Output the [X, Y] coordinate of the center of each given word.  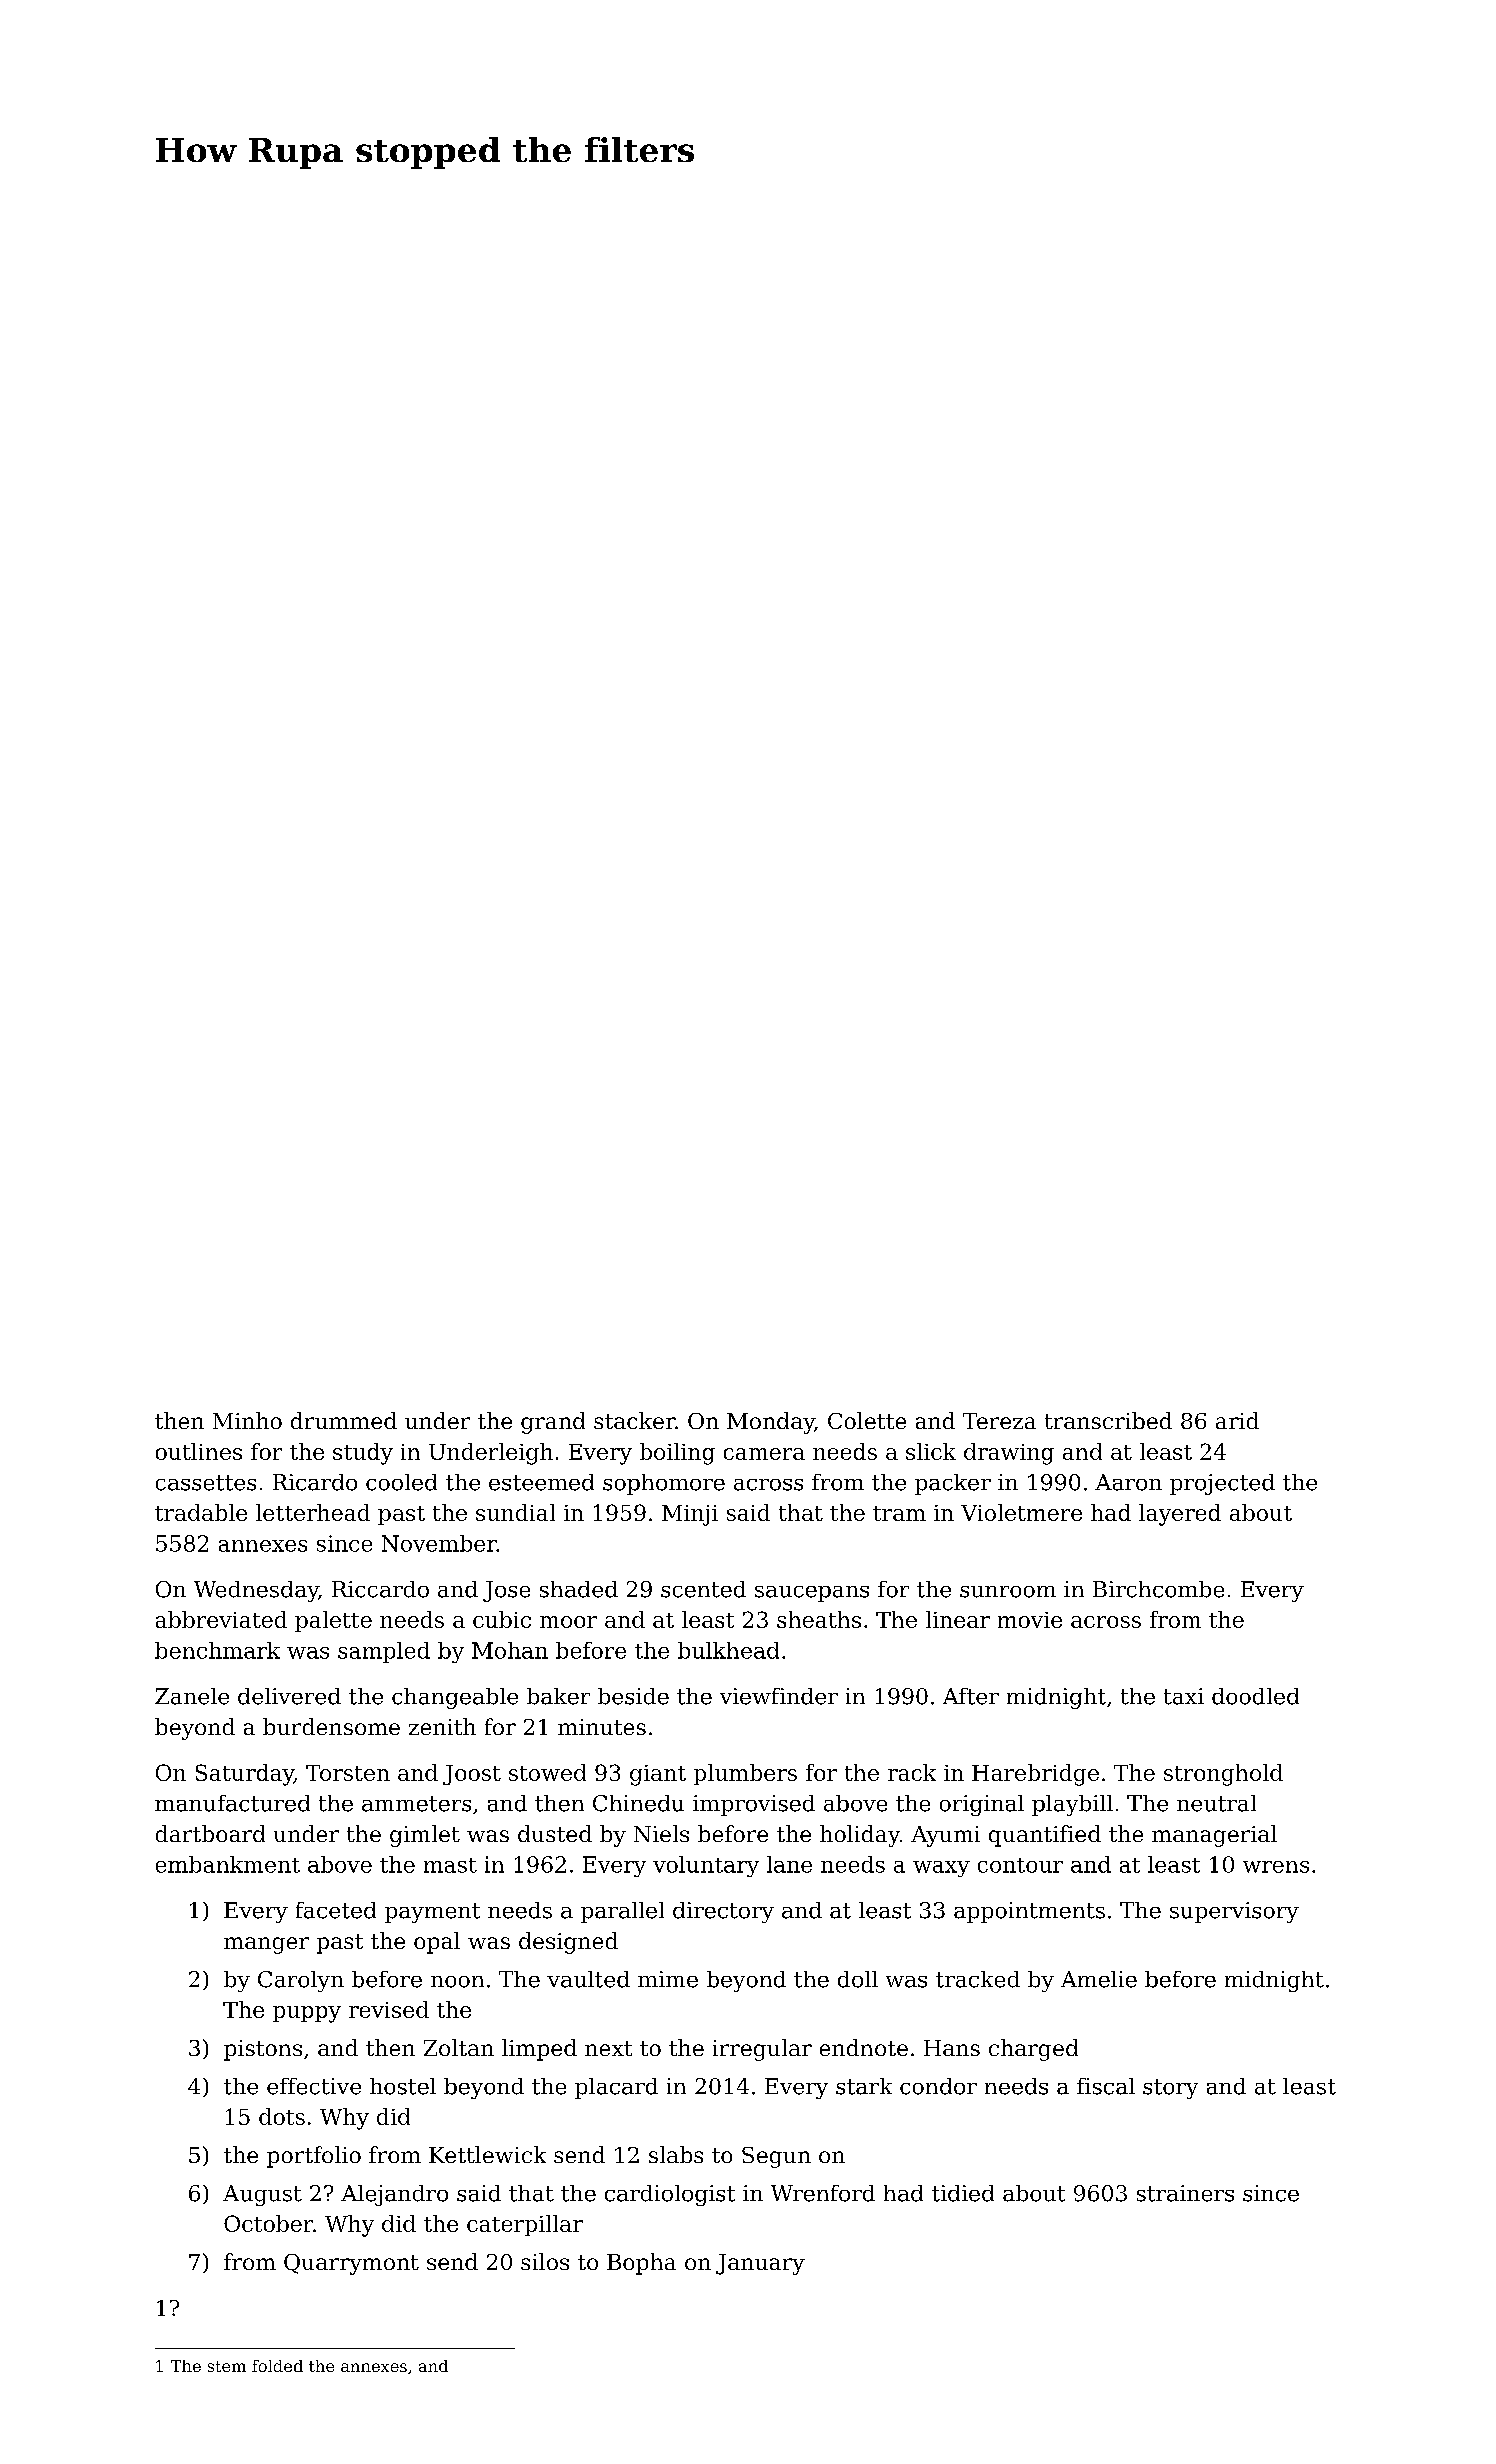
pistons [263, 2050]
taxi [1184, 1696]
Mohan [510, 1650]
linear [958, 1619]
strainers [1185, 2193]
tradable [201, 1512]
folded [277, 2366]
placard [616, 2088]
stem [227, 2366]
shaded [579, 1589]
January [760, 2264]
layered [1180, 1515]
